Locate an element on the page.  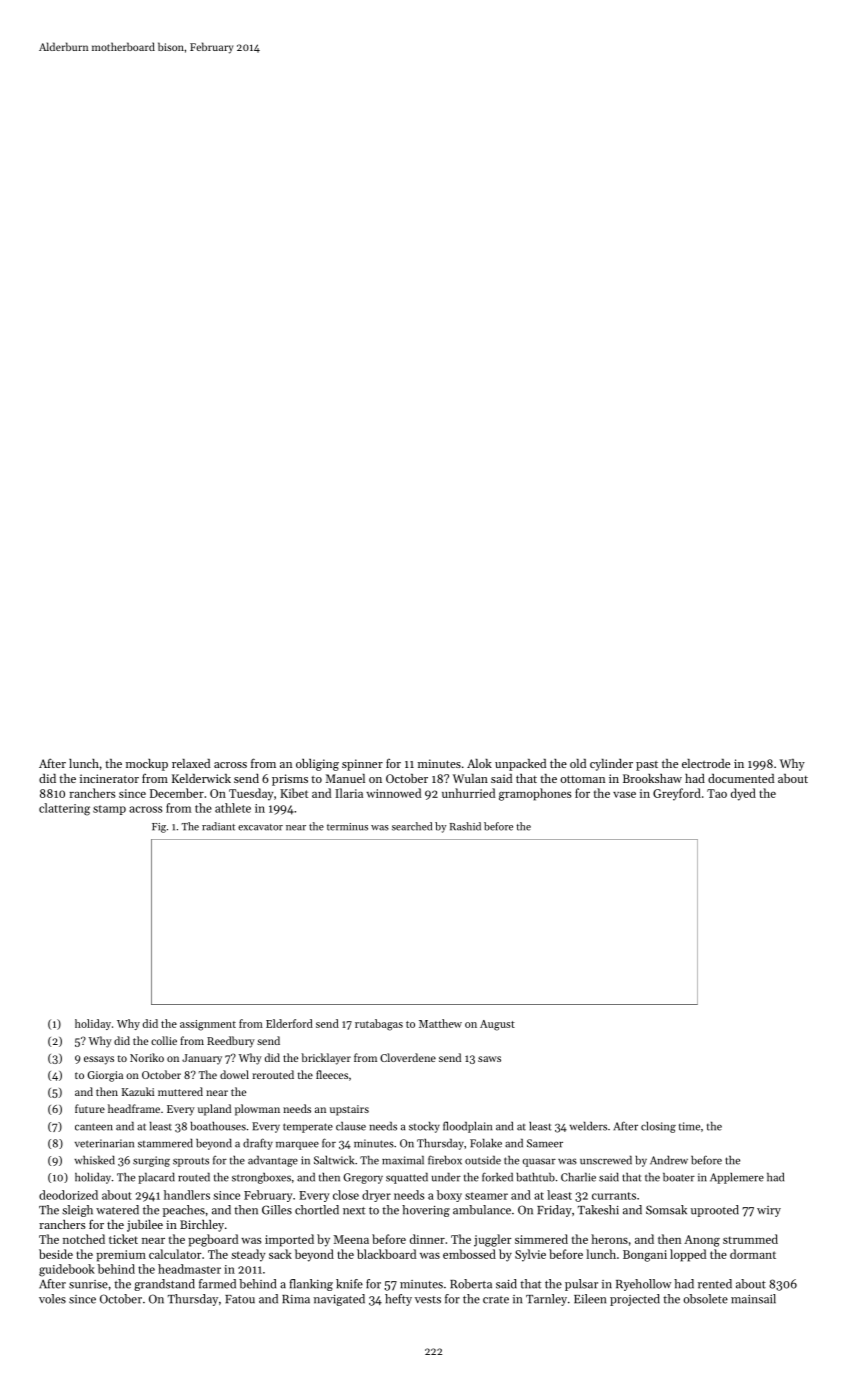
cylinder is located at coordinates (611, 765).
